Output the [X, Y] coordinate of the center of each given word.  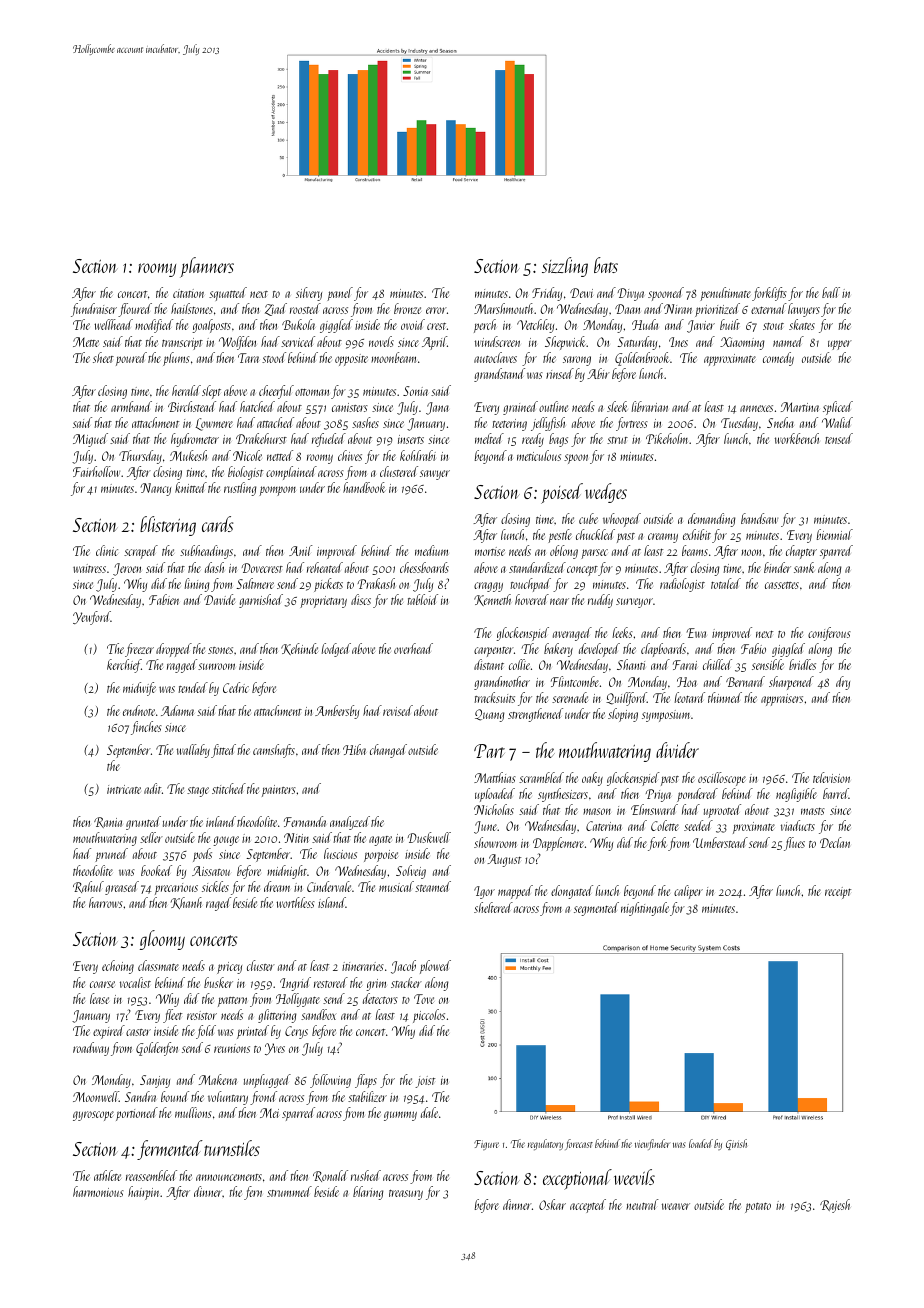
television [831, 777]
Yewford [92, 618]
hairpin [144, 1193]
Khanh [186, 903]
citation [188, 293]
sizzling [565, 267]
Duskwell [429, 837]
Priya [658, 795]
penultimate [725, 294]
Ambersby [337, 712]
